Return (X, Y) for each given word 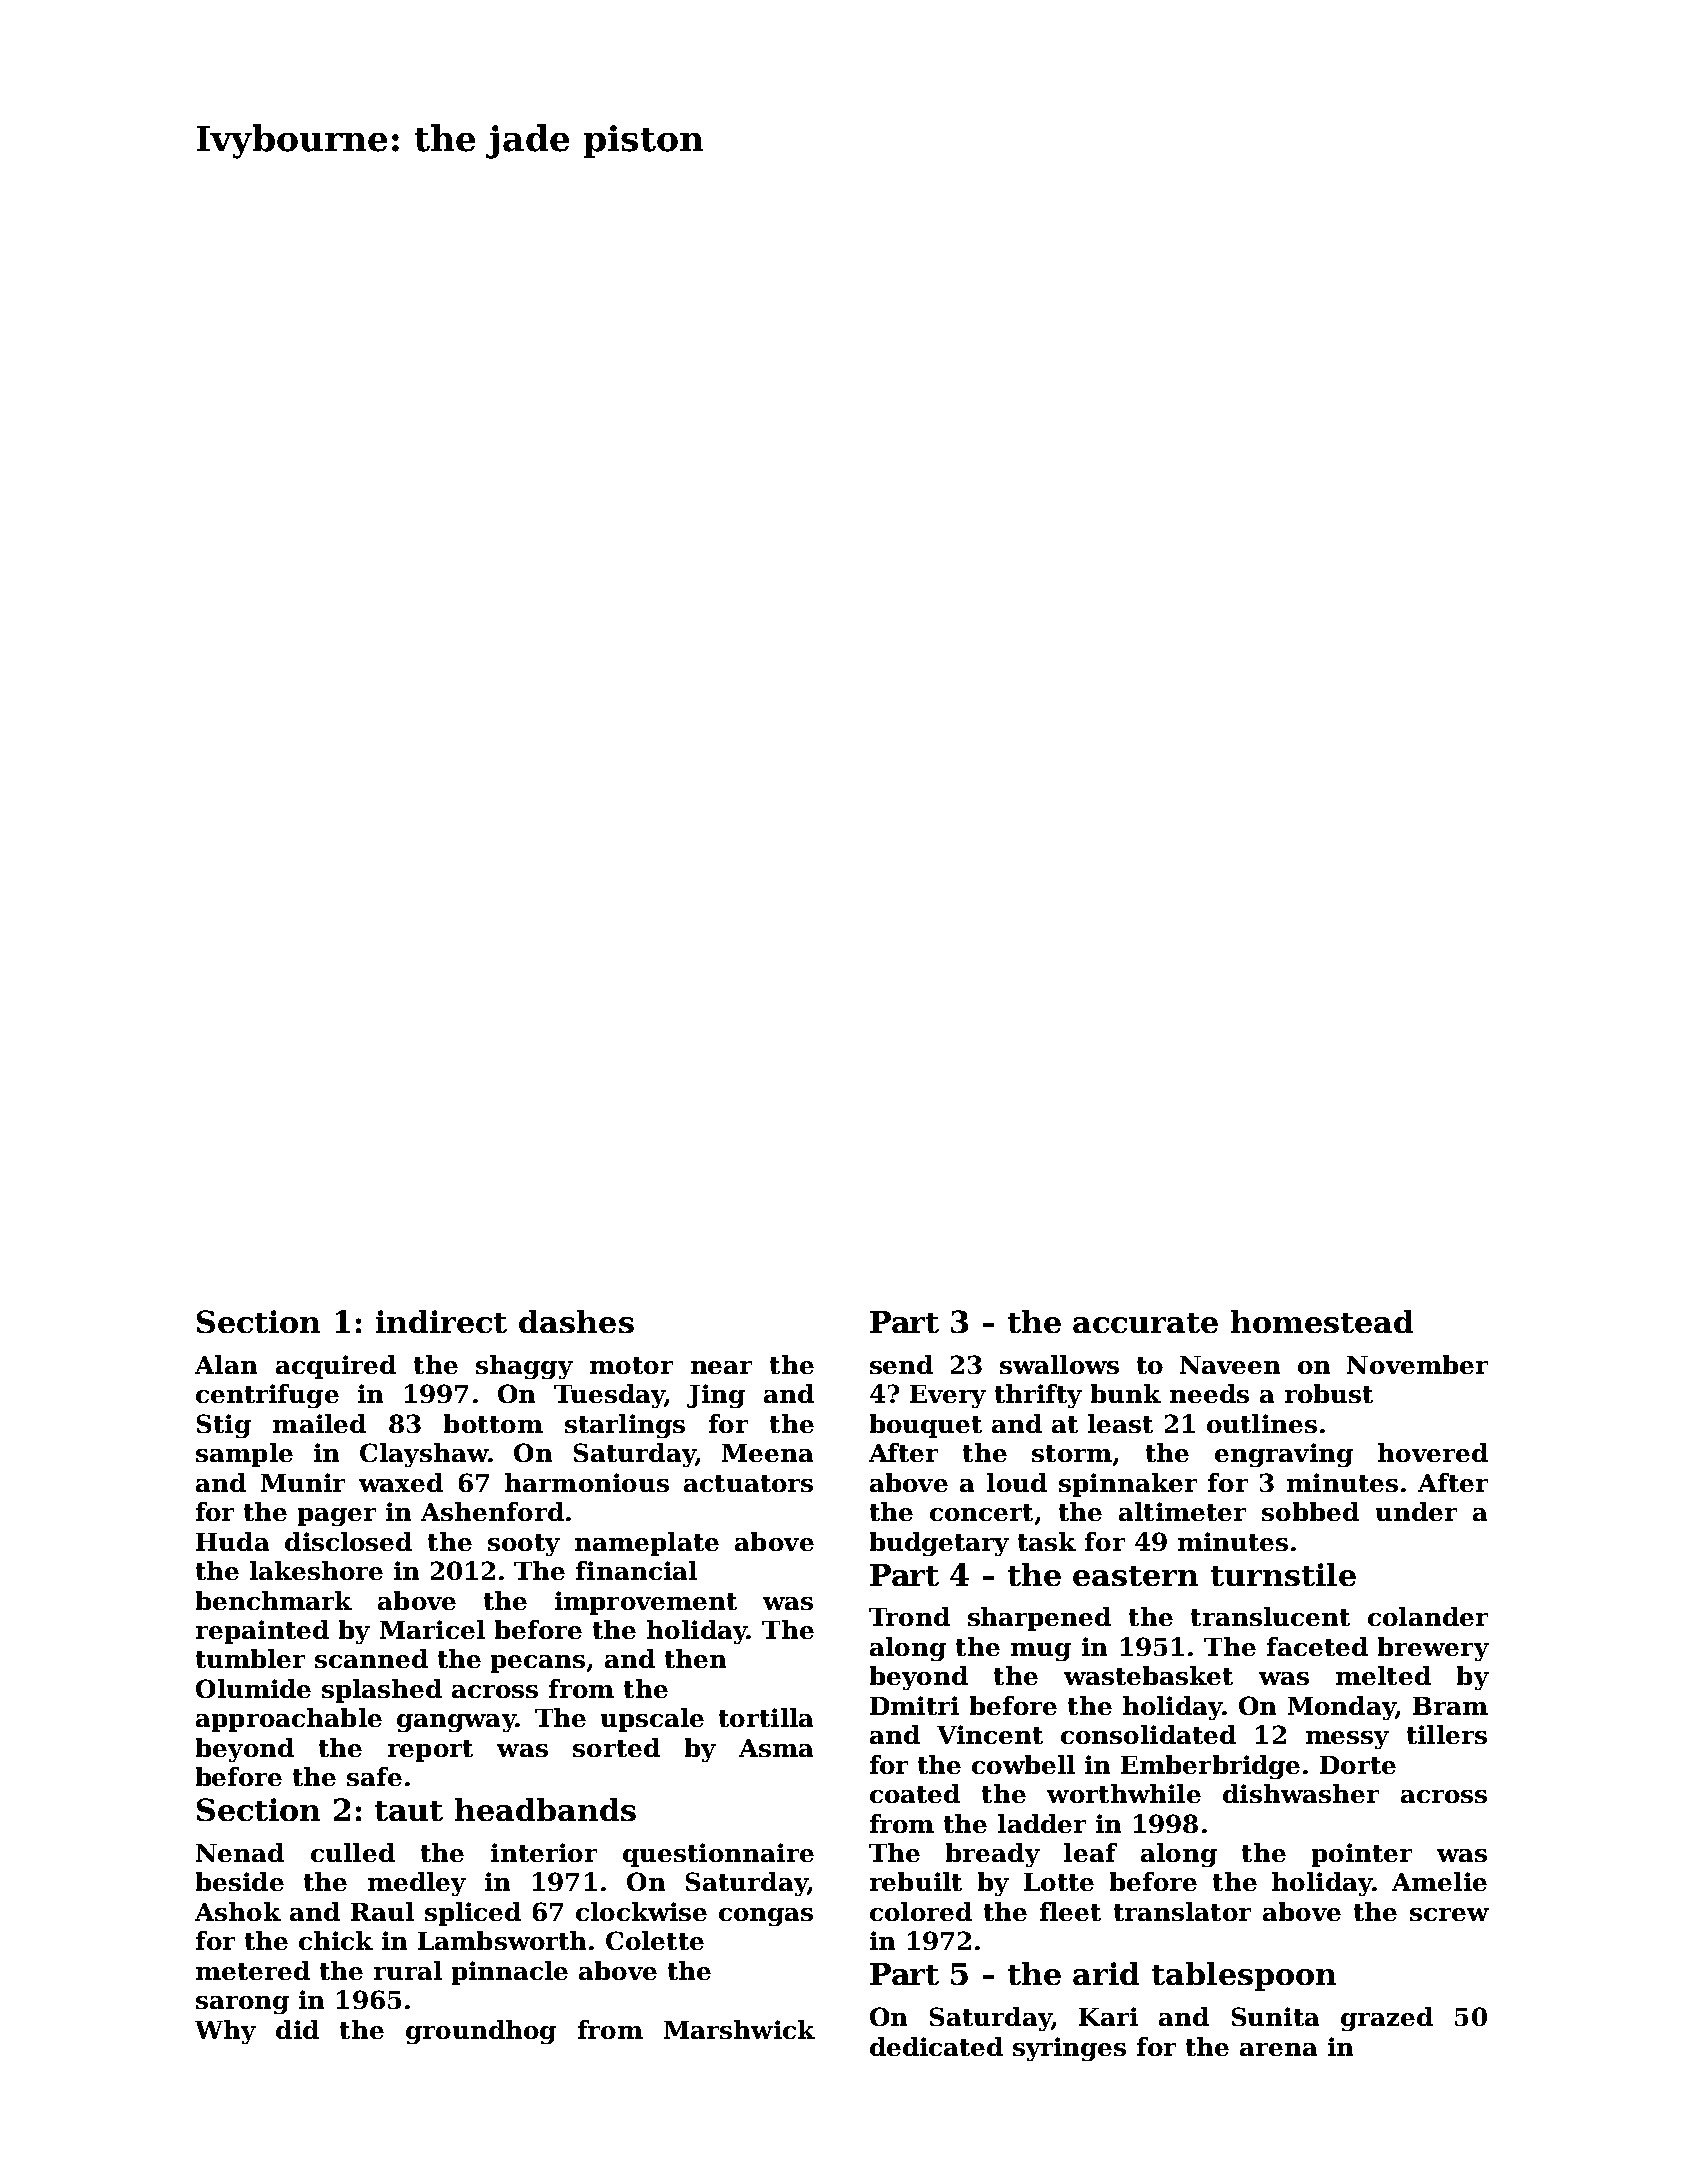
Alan (226, 1364)
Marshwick (739, 2029)
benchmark (274, 1600)
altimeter (1182, 1511)
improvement (646, 1603)
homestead (1322, 1321)
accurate (1145, 1323)
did (297, 2029)
